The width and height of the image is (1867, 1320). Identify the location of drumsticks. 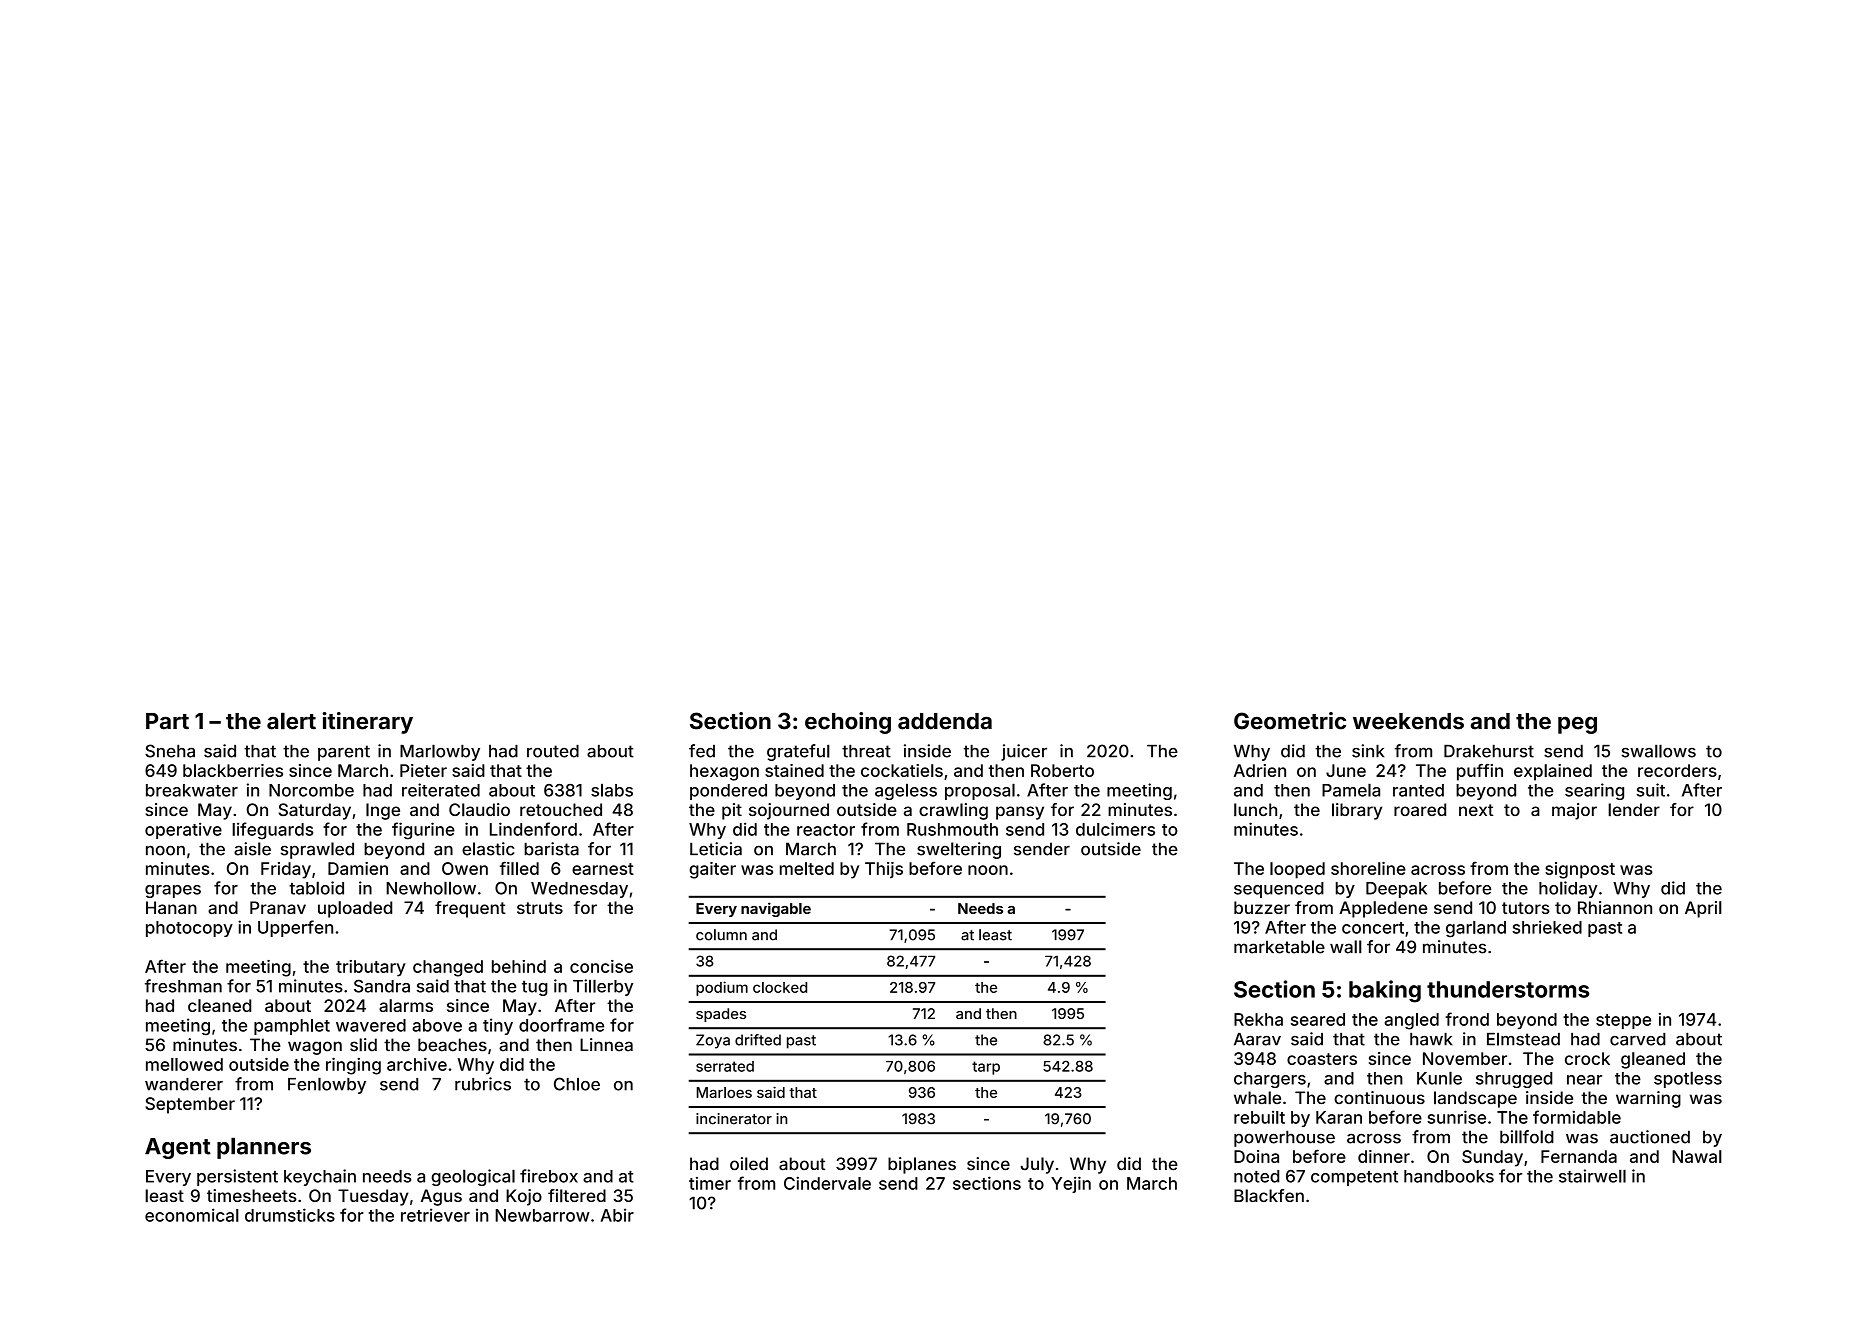
(290, 1215).
